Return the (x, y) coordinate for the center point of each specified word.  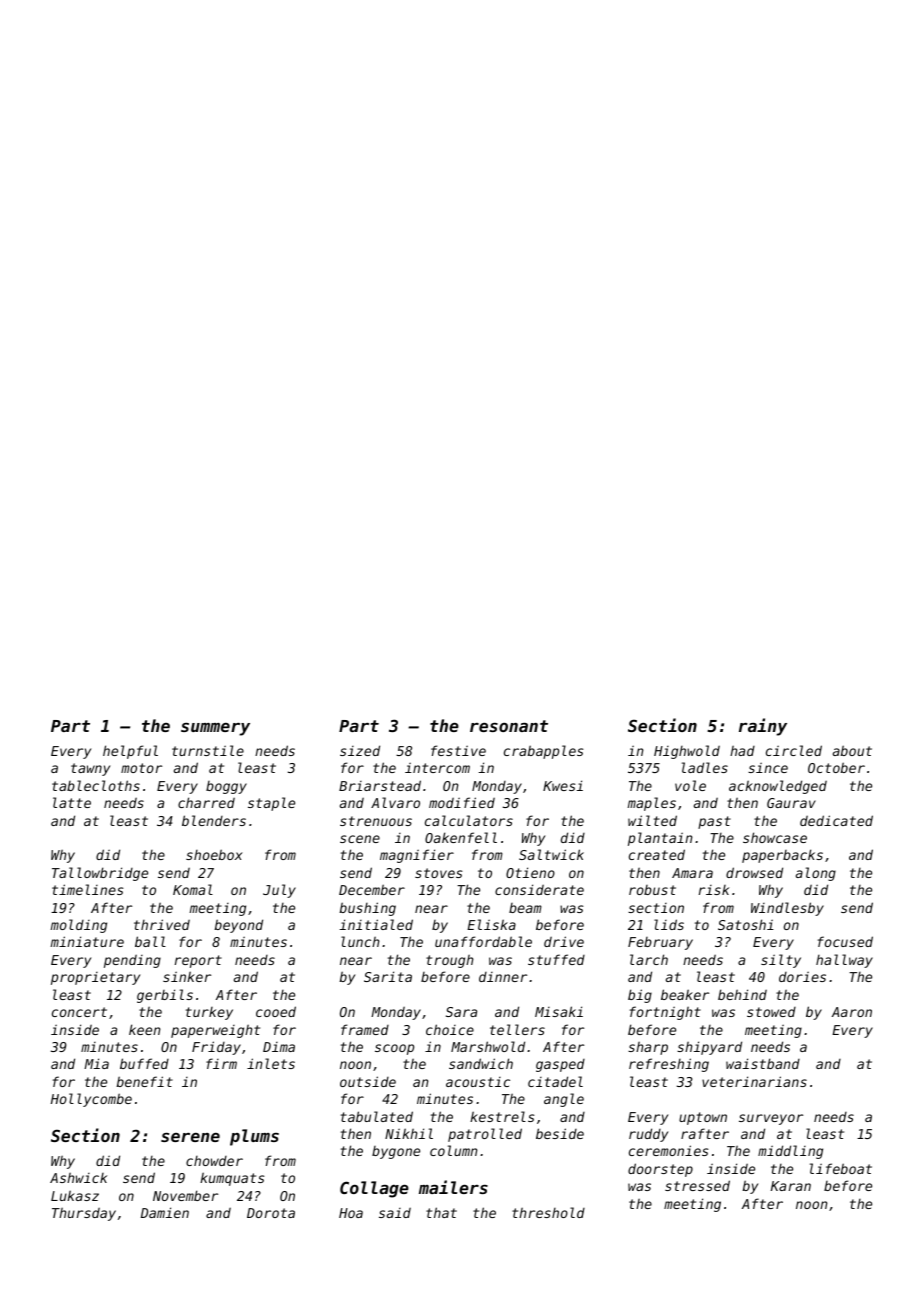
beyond (238, 926)
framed (365, 1029)
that (441, 1212)
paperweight (215, 1031)
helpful (130, 752)
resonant (509, 726)
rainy (763, 727)
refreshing (669, 1065)
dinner (503, 977)
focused (845, 941)
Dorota (271, 1213)
